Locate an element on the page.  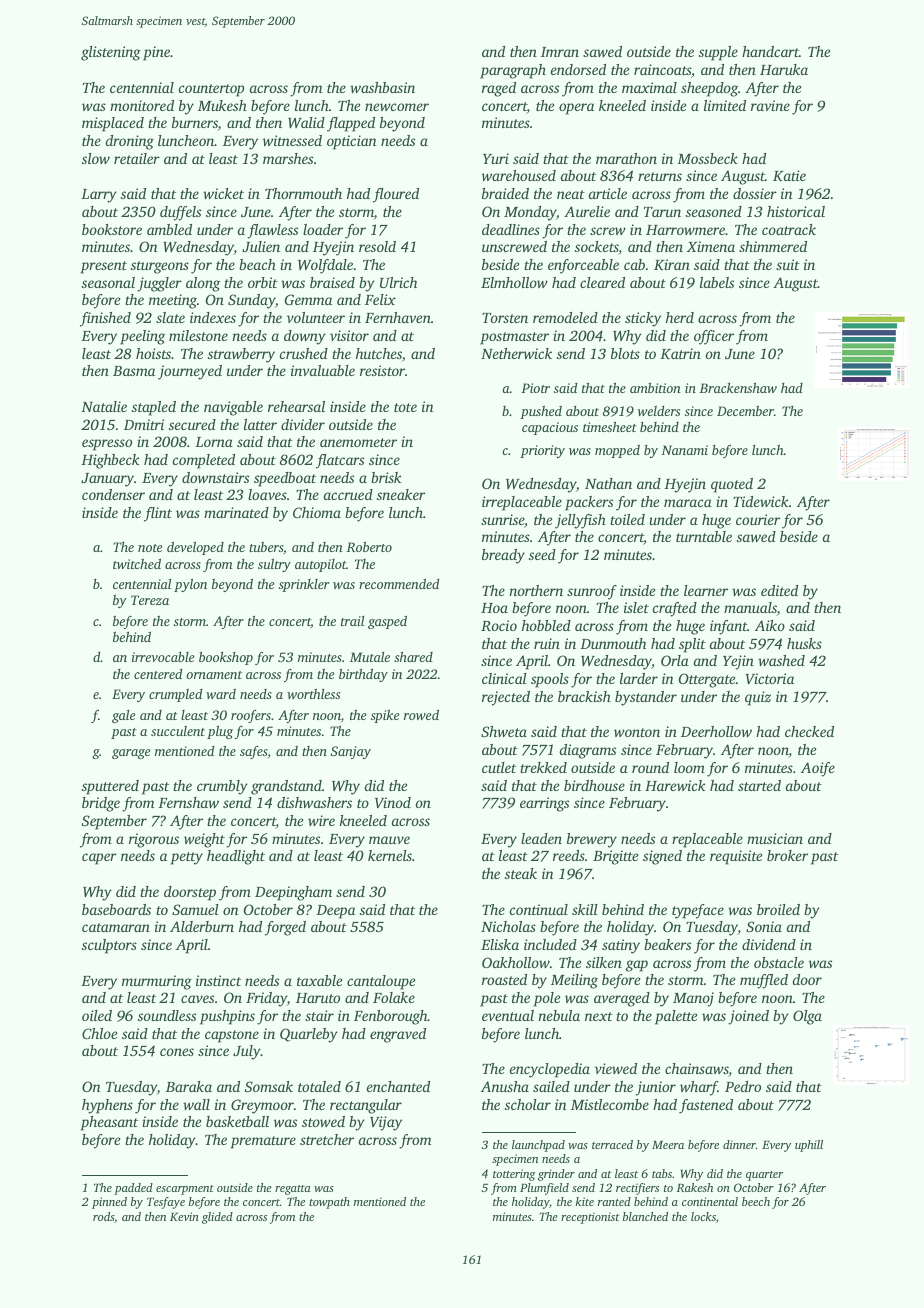
launchpad is located at coordinates (538, 1146).
